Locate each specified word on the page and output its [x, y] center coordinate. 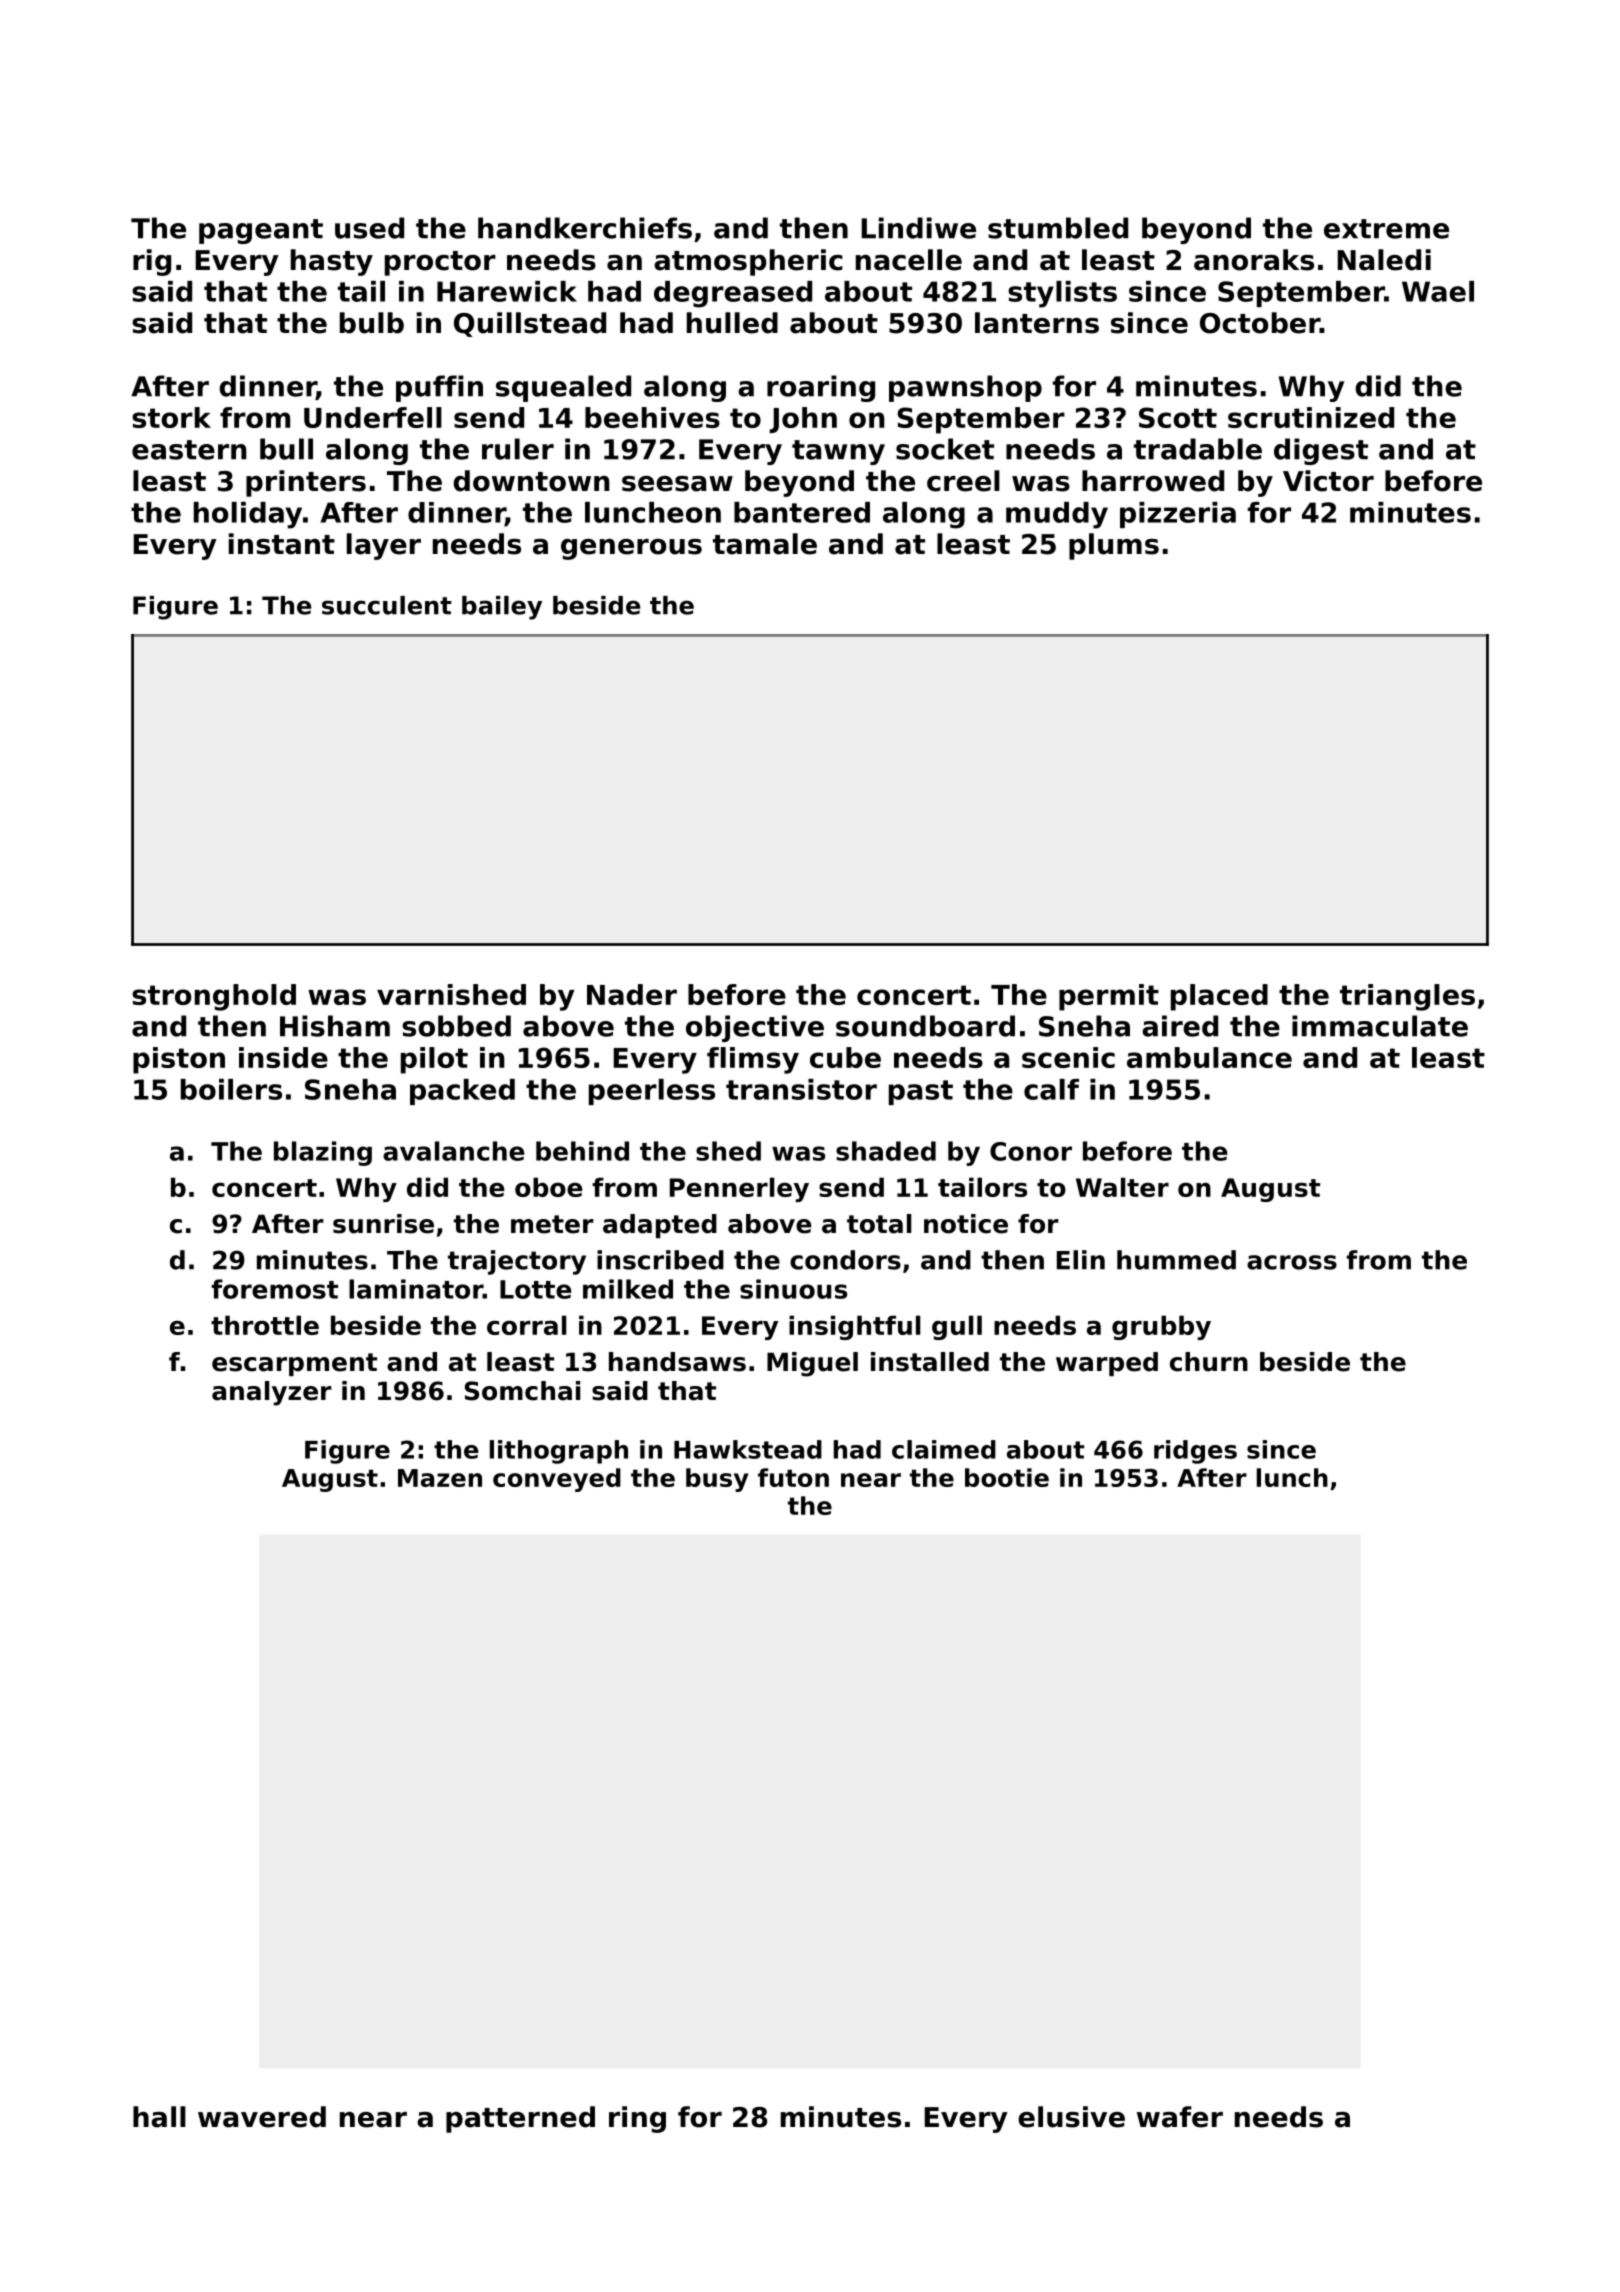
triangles [1407, 997]
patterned [520, 2119]
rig [152, 262]
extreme [1386, 229]
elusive [1071, 2117]
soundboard [925, 1026]
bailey [502, 608]
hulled [732, 323]
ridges [1195, 1452]
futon [793, 1477]
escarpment [294, 1364]
